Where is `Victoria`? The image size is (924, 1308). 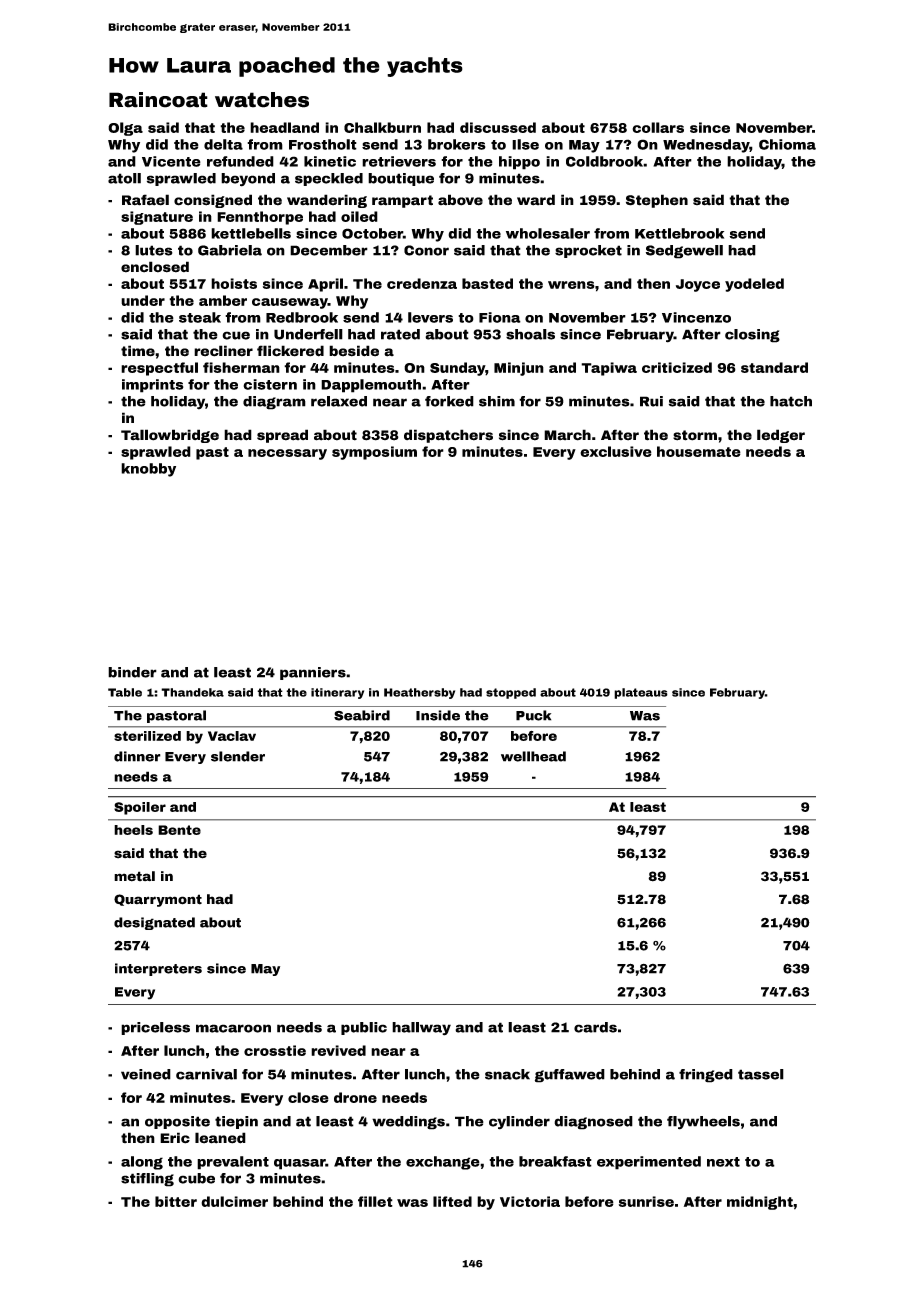
Victoria is located at coordinates (530, 1201).
